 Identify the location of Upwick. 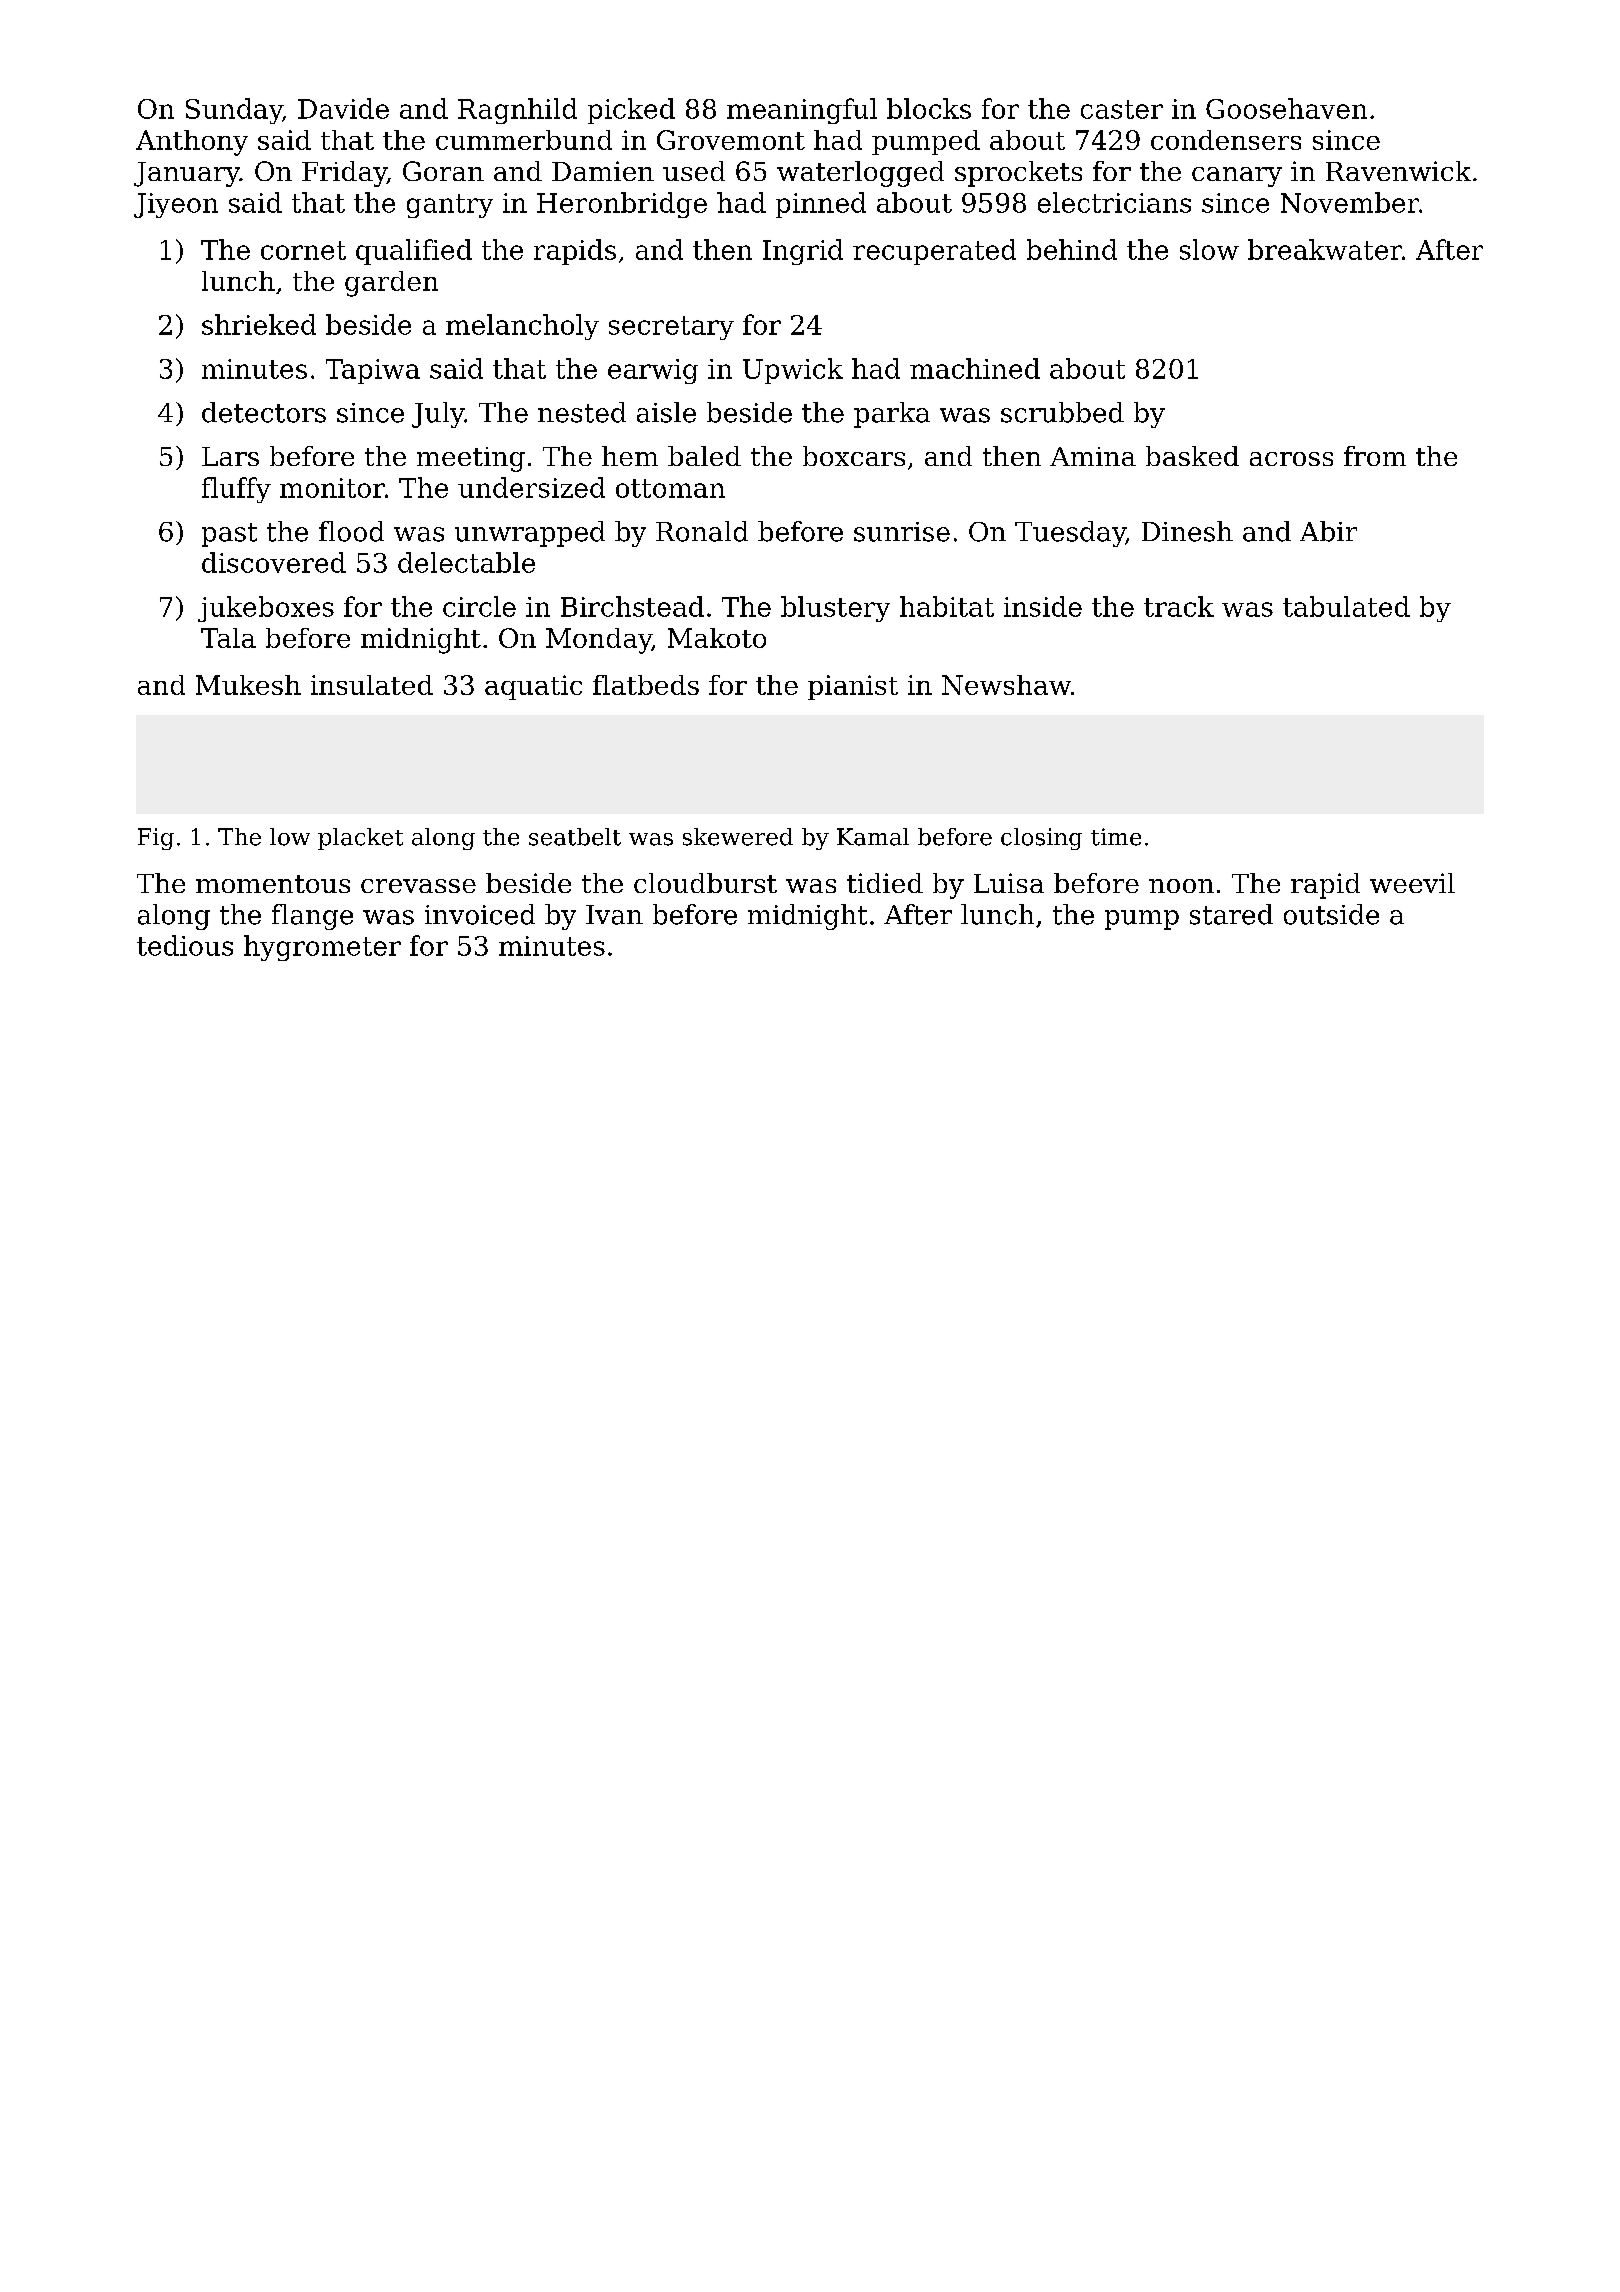
(793, 371).
